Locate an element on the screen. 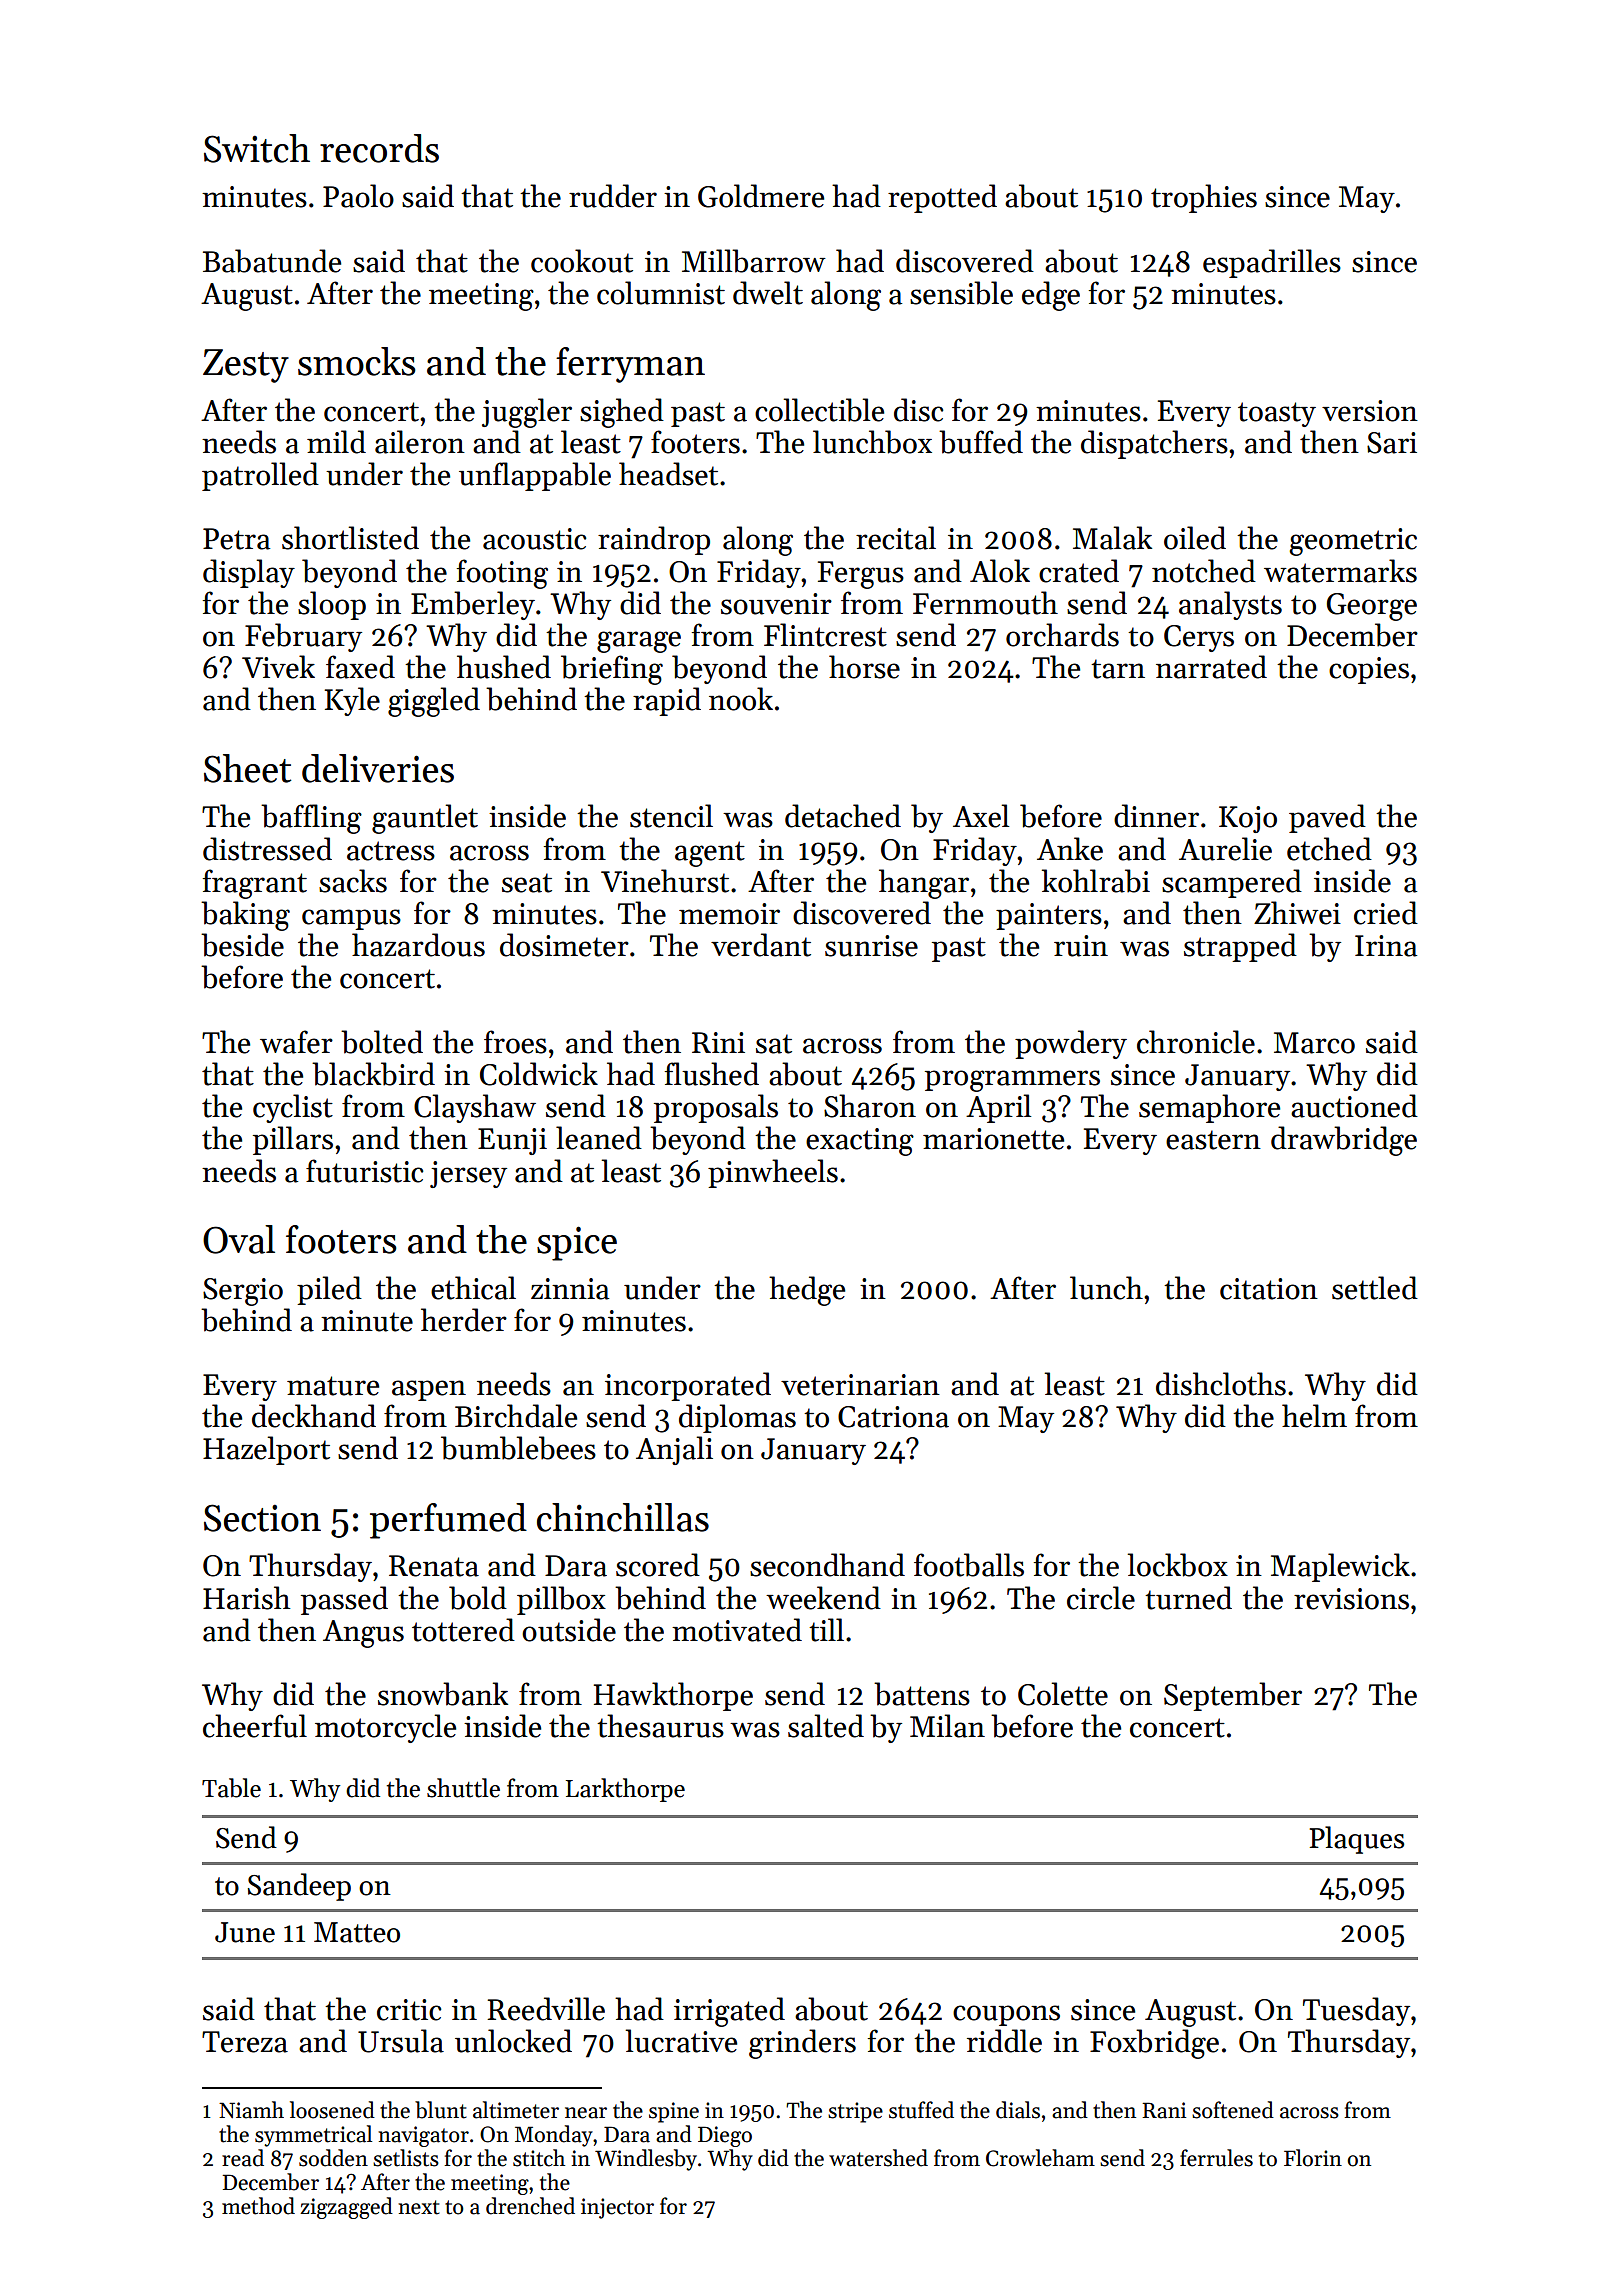 The height and width of the screenshot is (2292, 1620). injector is located at coordinates (617, 2208).
